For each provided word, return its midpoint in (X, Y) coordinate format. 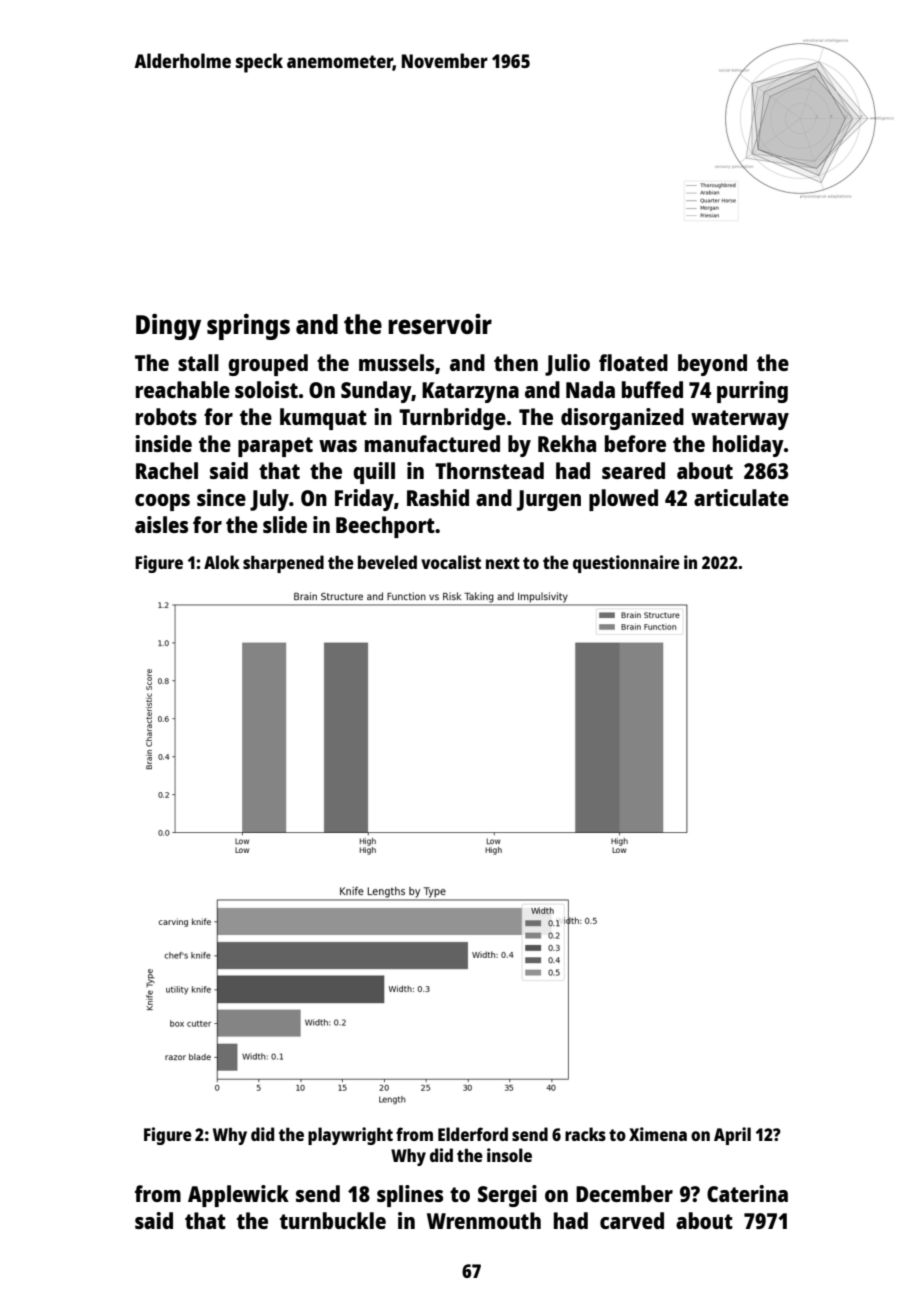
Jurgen (549, 500)
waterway (740, 420)
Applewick (238, 1196)
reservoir (440, 324)
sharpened (283, 564)
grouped (268, 365)
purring (752, 392)
